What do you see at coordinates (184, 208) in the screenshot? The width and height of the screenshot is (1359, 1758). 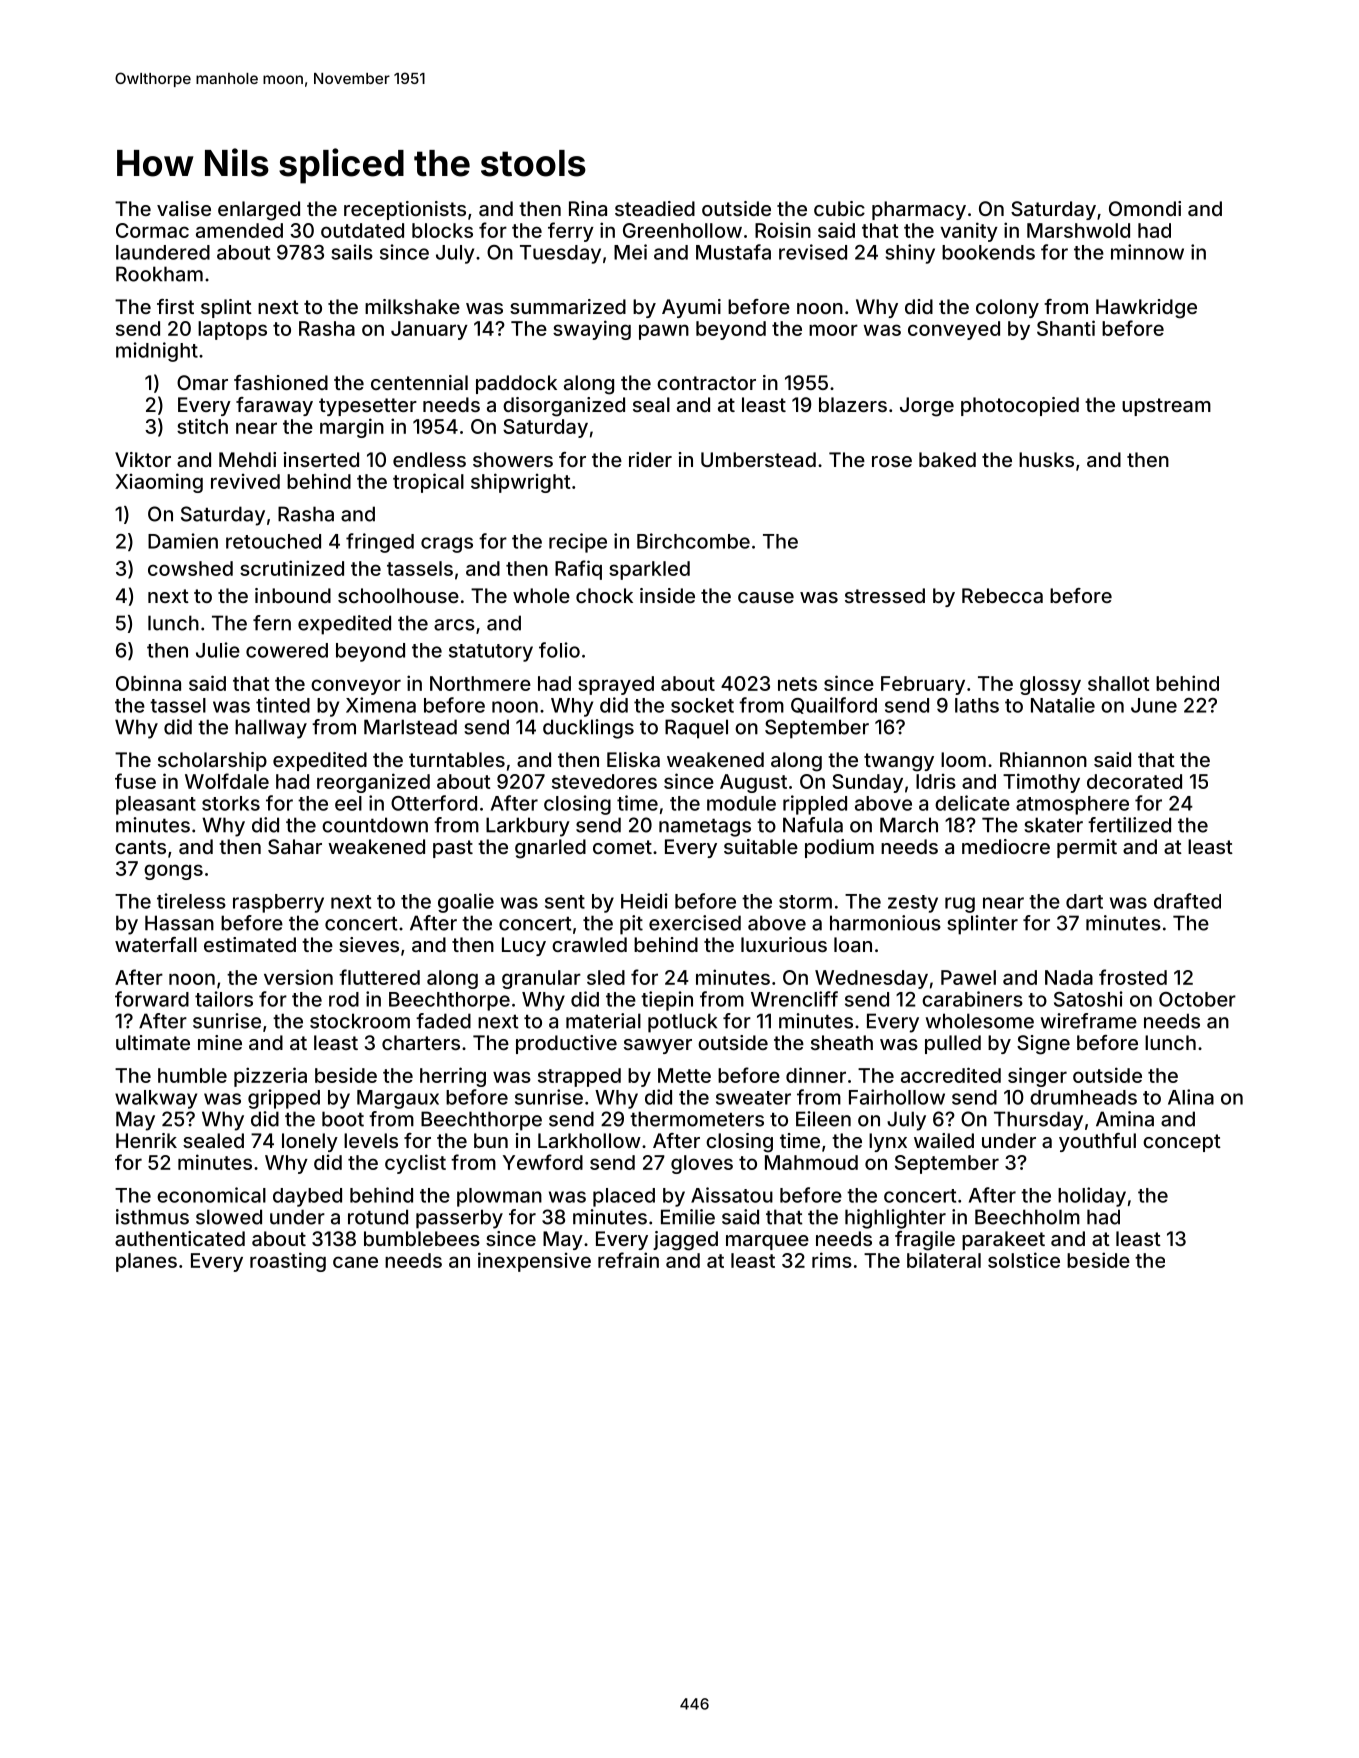 I see `valise` at bounding box center [184, 208].
